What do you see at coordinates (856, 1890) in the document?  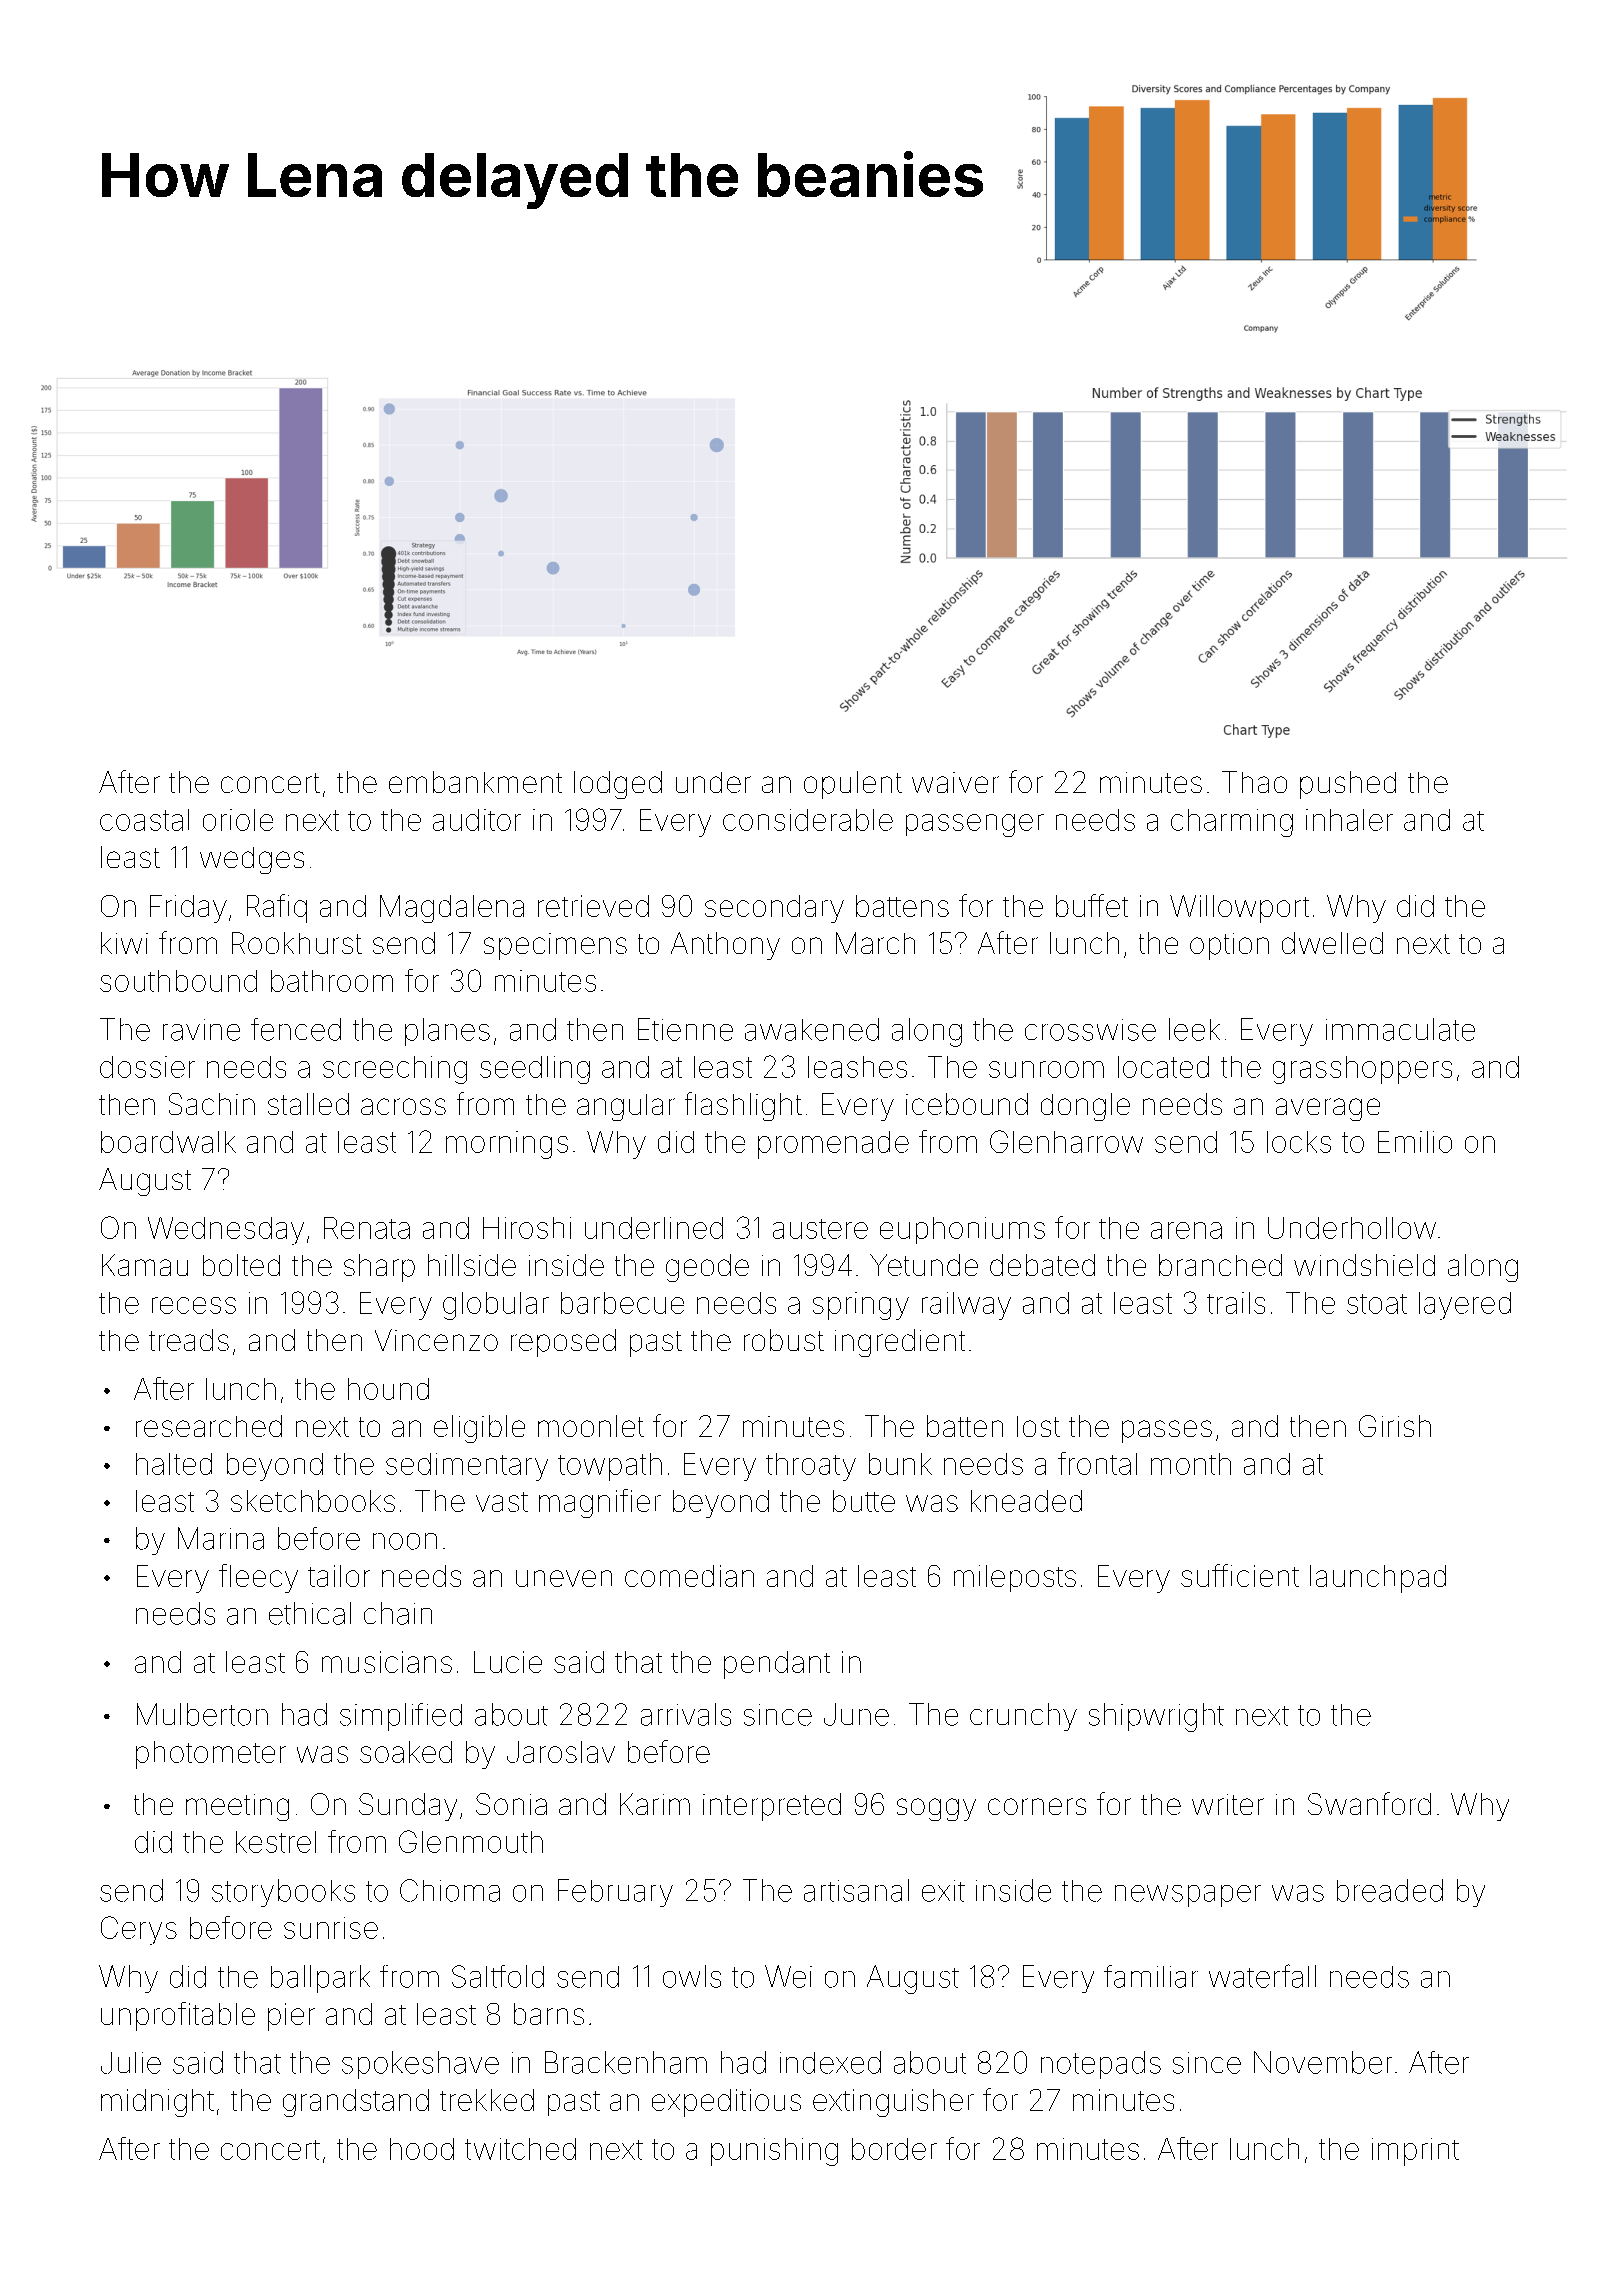 I see `artisanal` at bounding box center [856, 1890].
